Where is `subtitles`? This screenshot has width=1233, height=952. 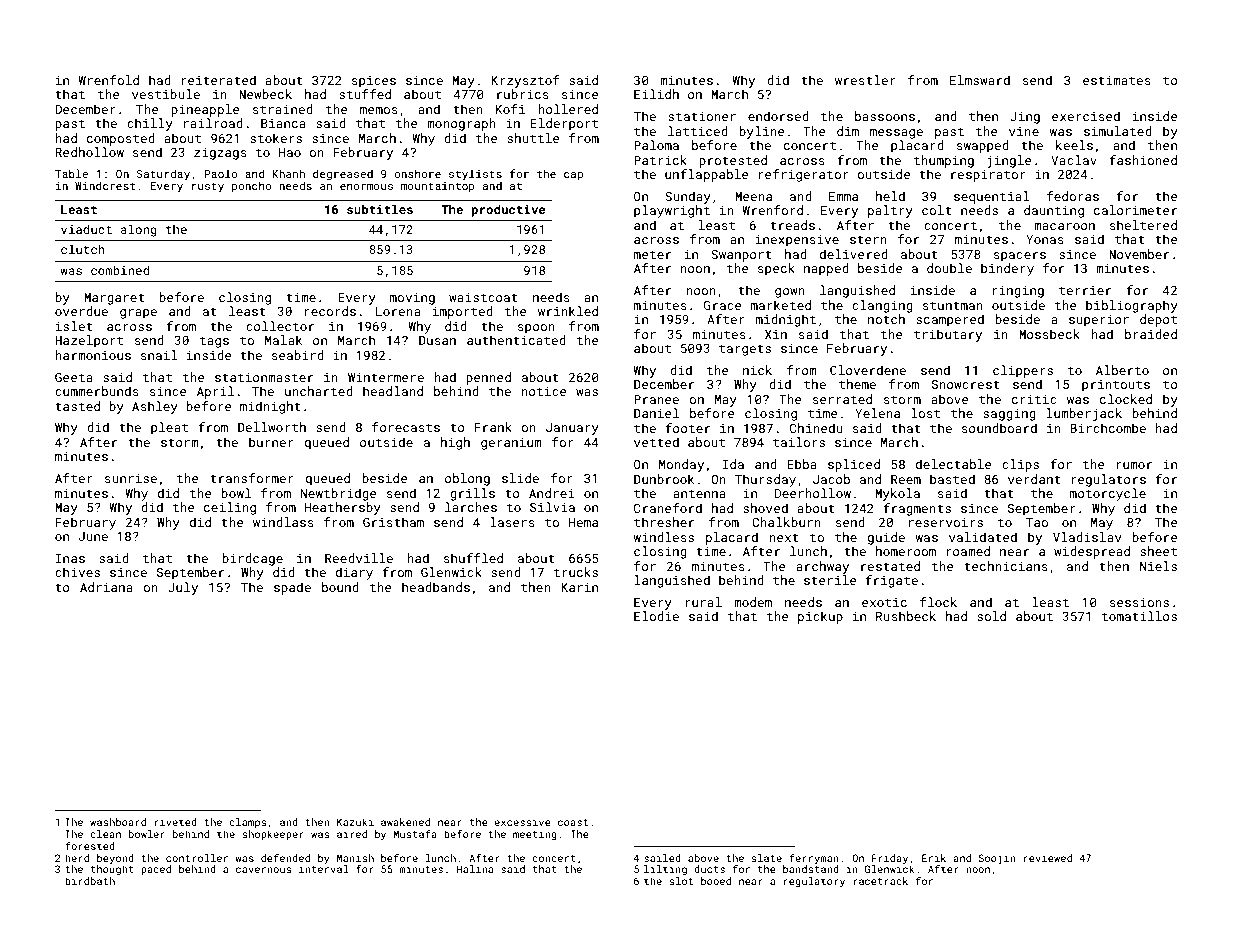 subtitles is located at coordinates (380, 209).
